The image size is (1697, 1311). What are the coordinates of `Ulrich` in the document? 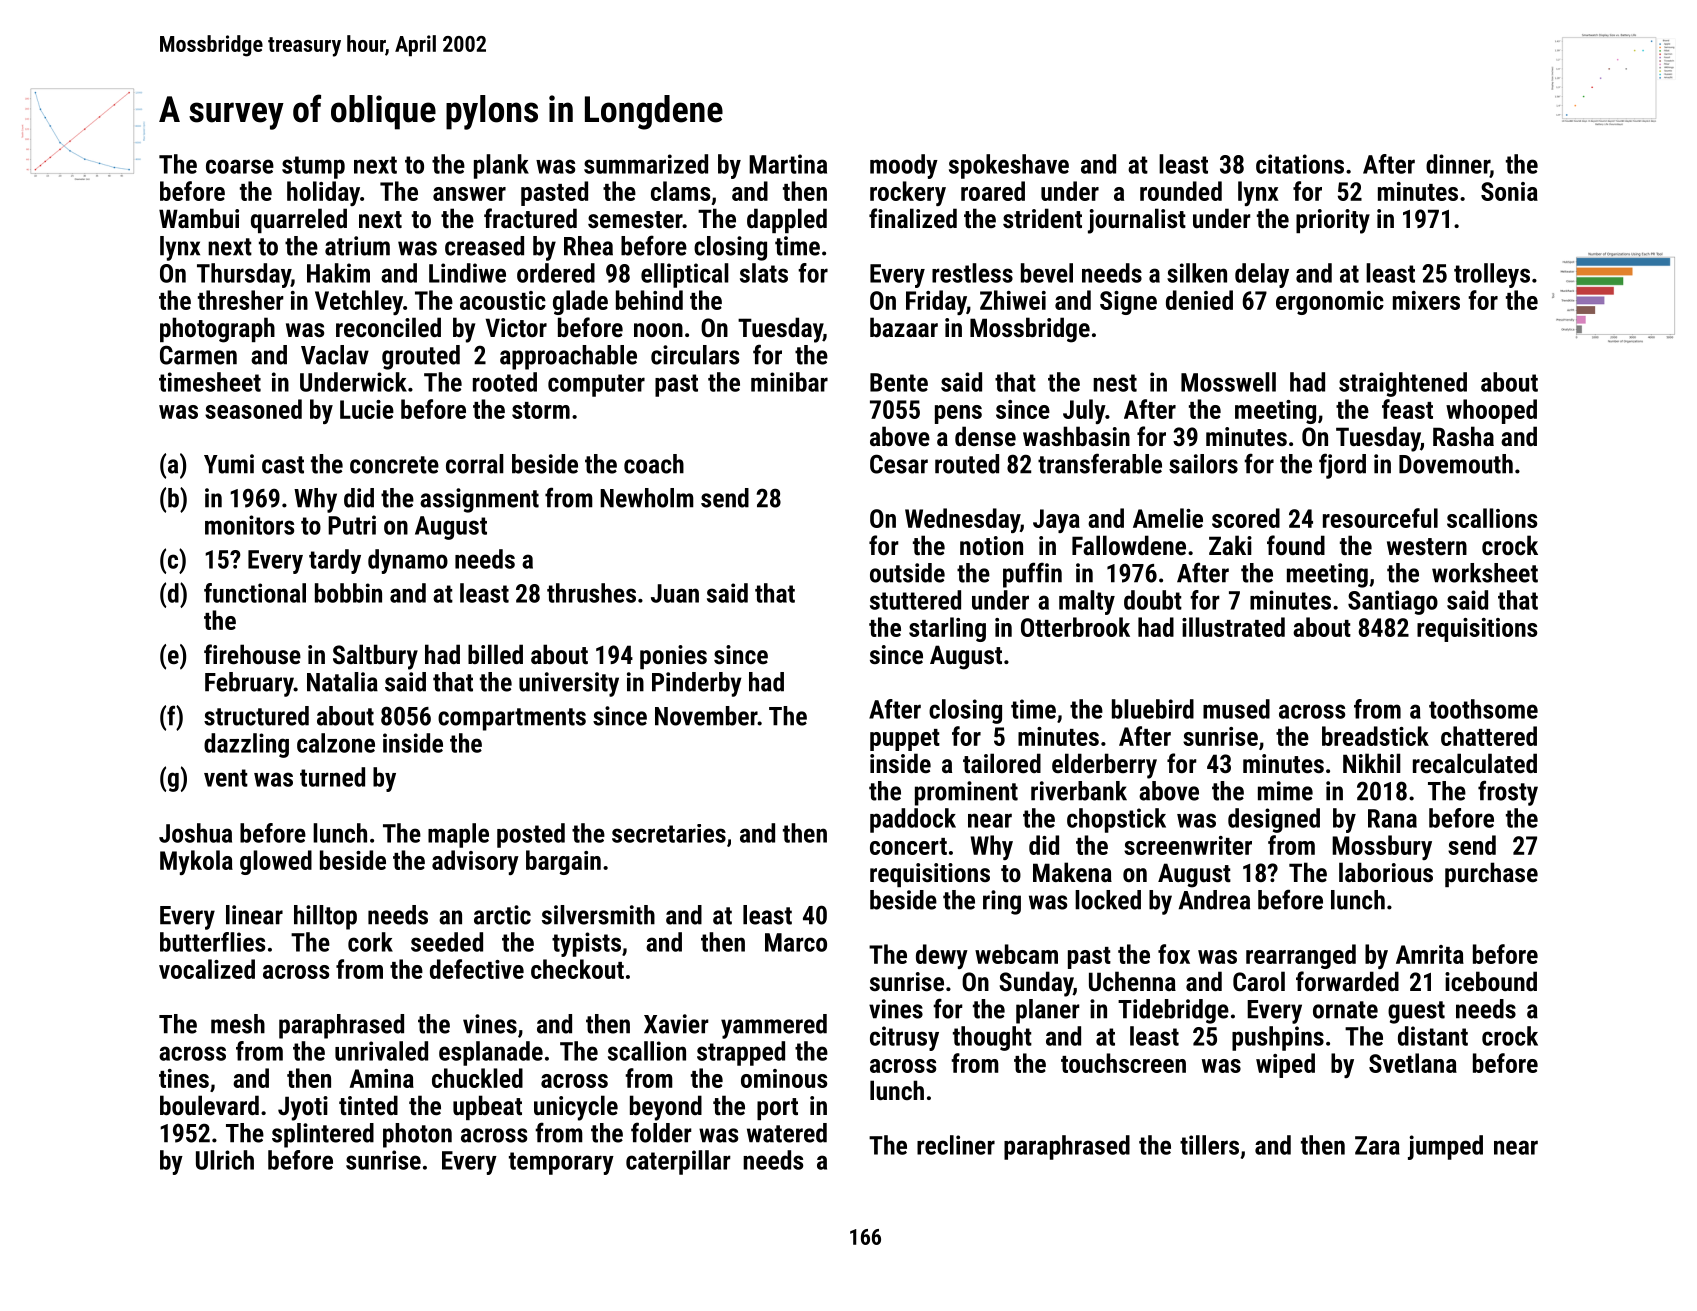 It's located at (225, 1160).
